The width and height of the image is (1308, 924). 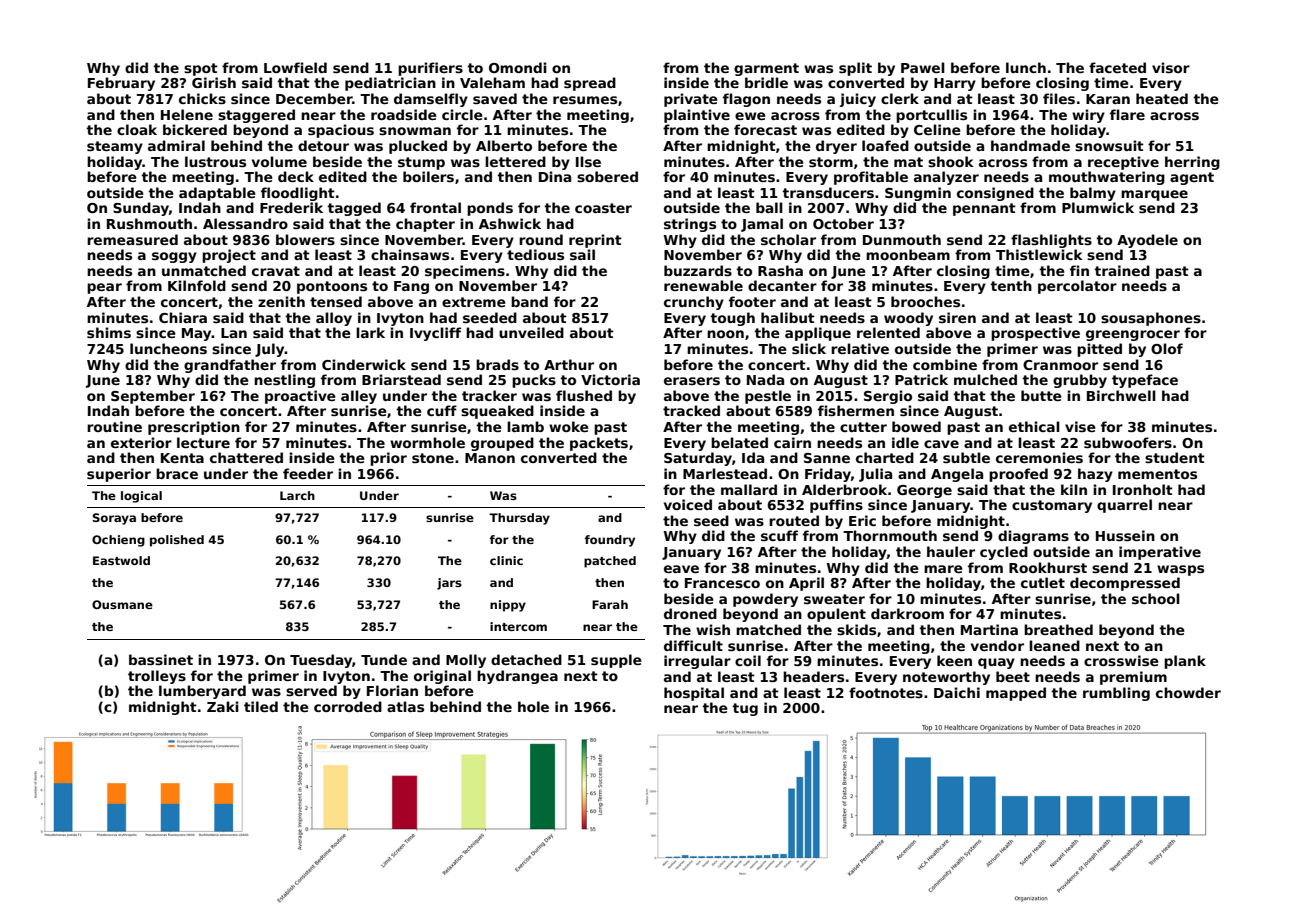 I want to click on noon, so click(x=725, y=334).
